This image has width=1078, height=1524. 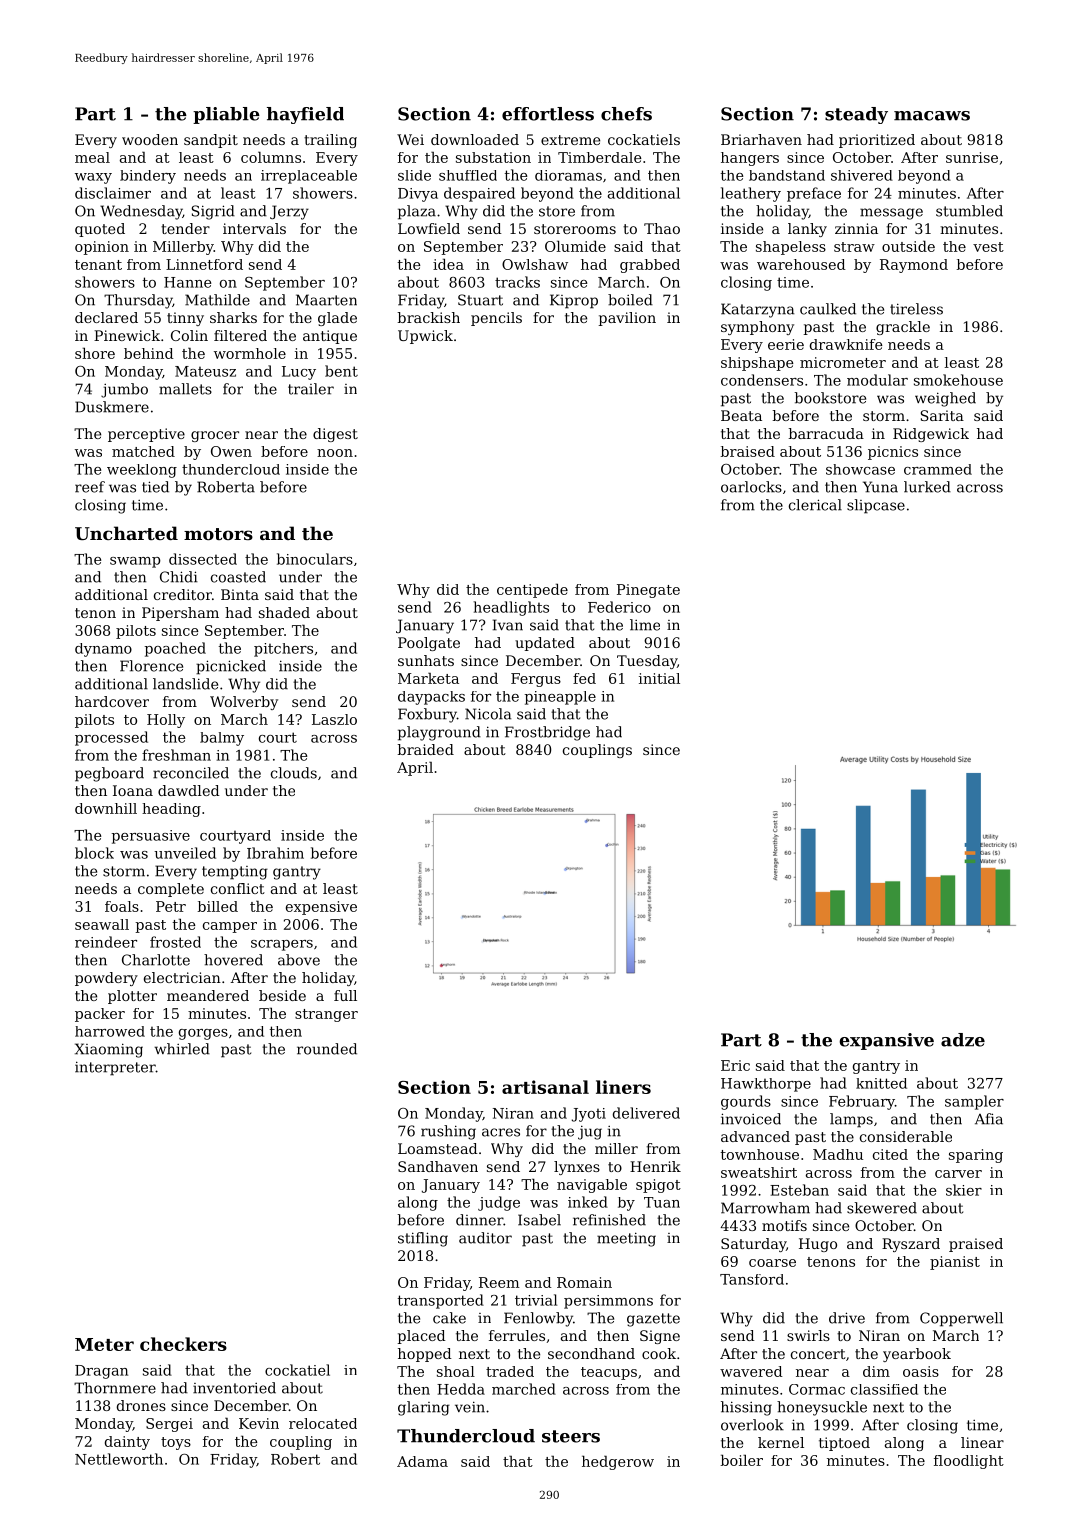 I want to click on Madhu, so click(x=838, y=1154).
